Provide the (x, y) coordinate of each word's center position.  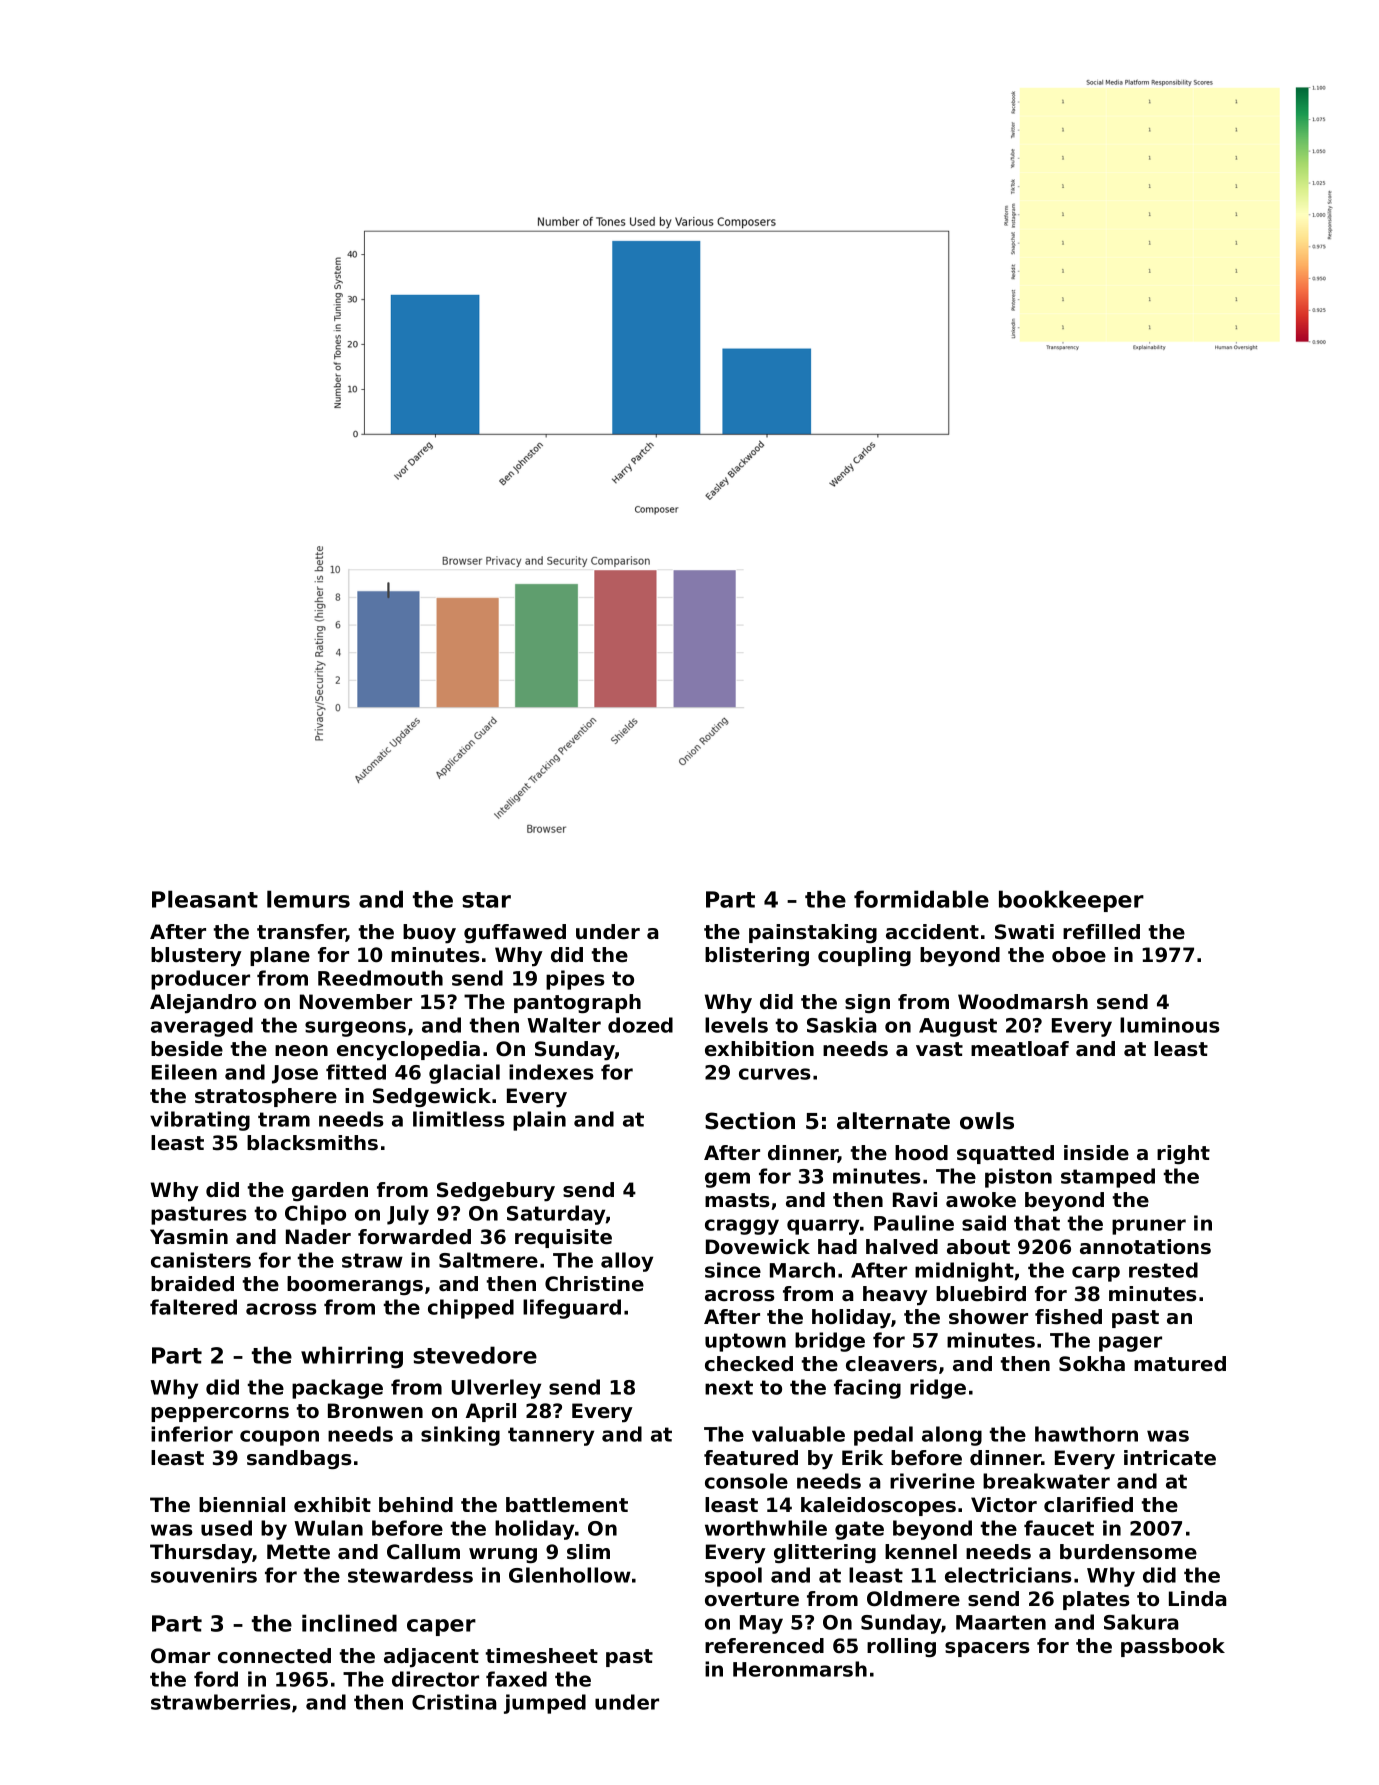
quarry (823, 1227)
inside (1096, 1153)
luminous (1170, 1025)
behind (416, 1505)
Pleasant (205, 899)
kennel (921, 1552)
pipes (575, 980)
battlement (567, 1505)
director (435, 1679)
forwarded (414, 1237)
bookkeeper (1071, 901)
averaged (202, 1027)
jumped (545, 1704)
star (486, 900)
